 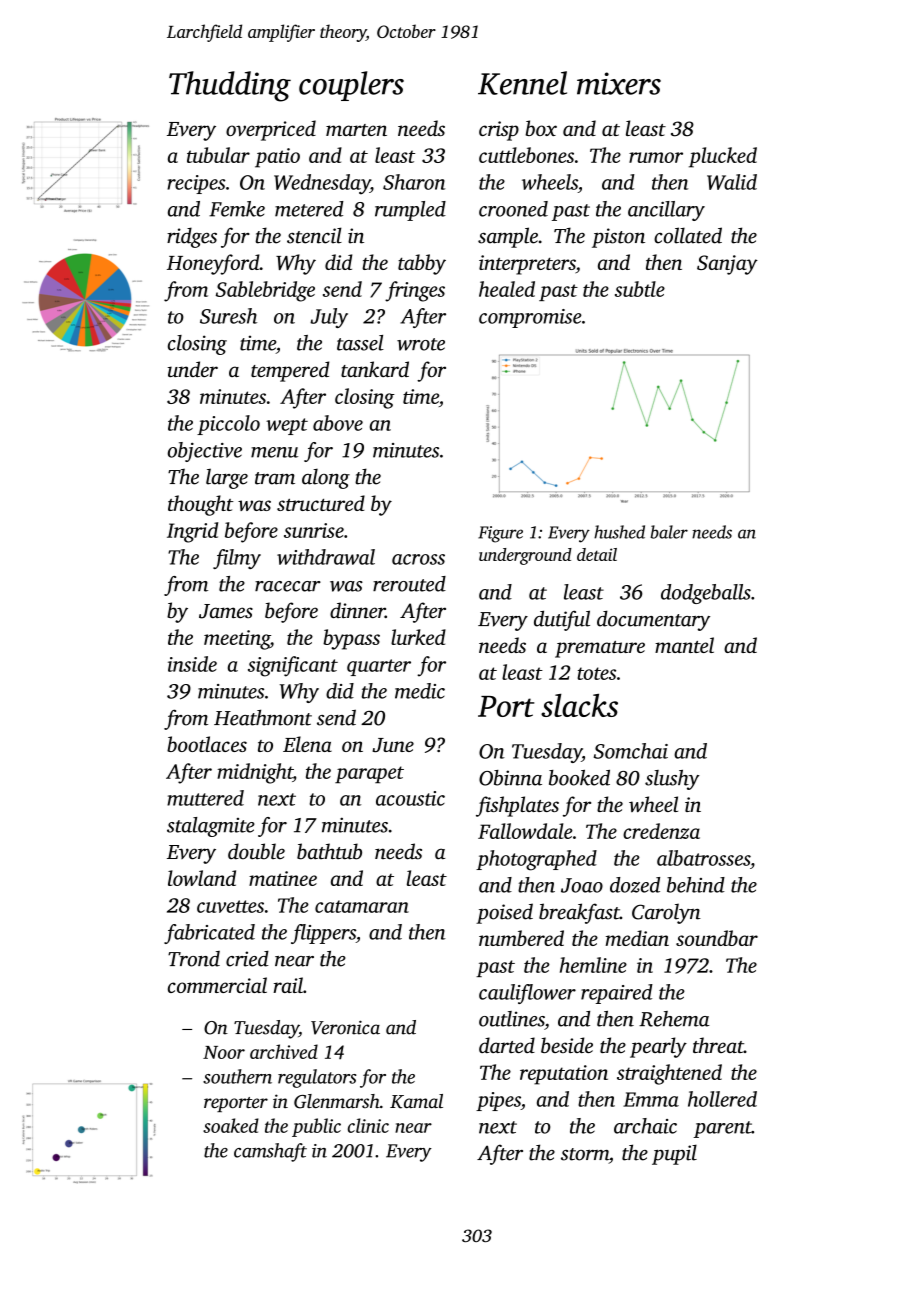 What do you see at coordinates (230, 86) in the screenshot?
I see `Thudding` at bounding box center [230, 86].
